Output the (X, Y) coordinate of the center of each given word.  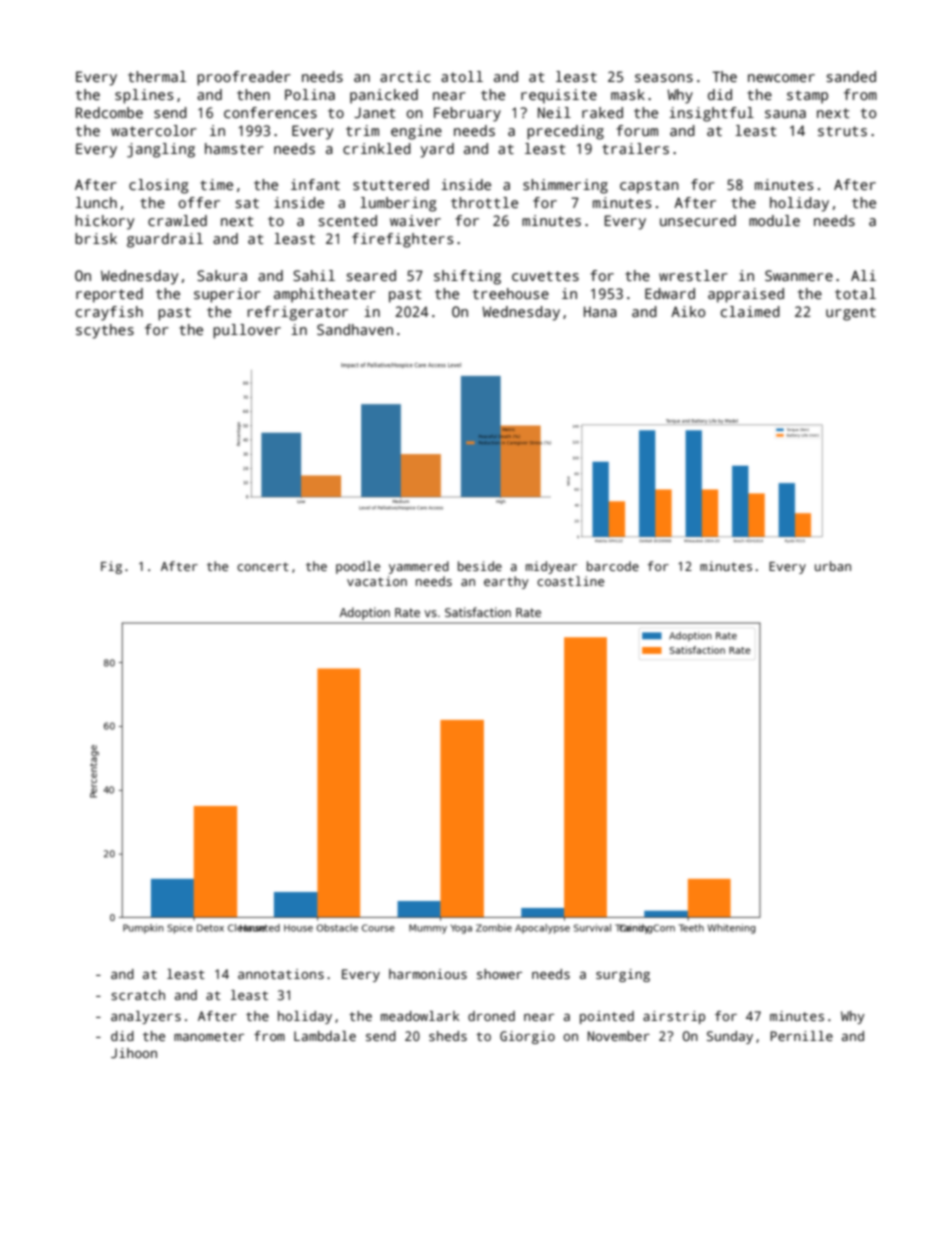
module (774, 220)
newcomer (781, 78)
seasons (664, 78)
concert (263, 566)
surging (623, 975)
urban (833, 566)
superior (227, 295)
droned (491, 1016)
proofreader (244, 78)
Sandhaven (355, 329)
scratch (138, 995)
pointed (607, 1017)
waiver (415, 220)
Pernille (801, 1036)
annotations (281, 974)
